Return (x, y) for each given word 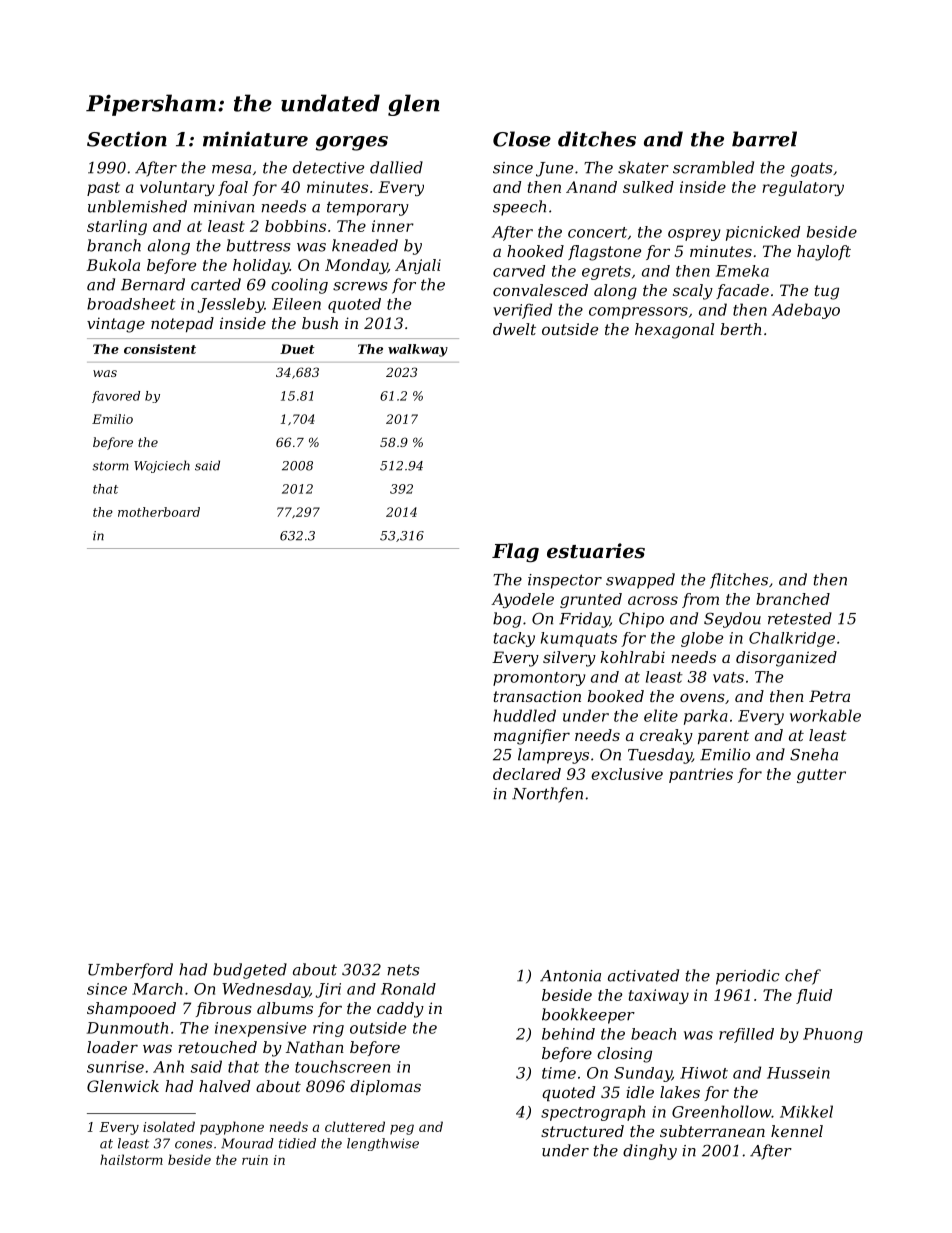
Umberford (130, 971)
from (700, 600)
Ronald (408, 989)
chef (803, 977)
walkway (418, 350)
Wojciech (162, 466)
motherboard (159, 512)
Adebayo (806, 311)
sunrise (115, 1067)
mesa (231, 169)
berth (741, 329)
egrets (606, 273)
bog (507, 620)
